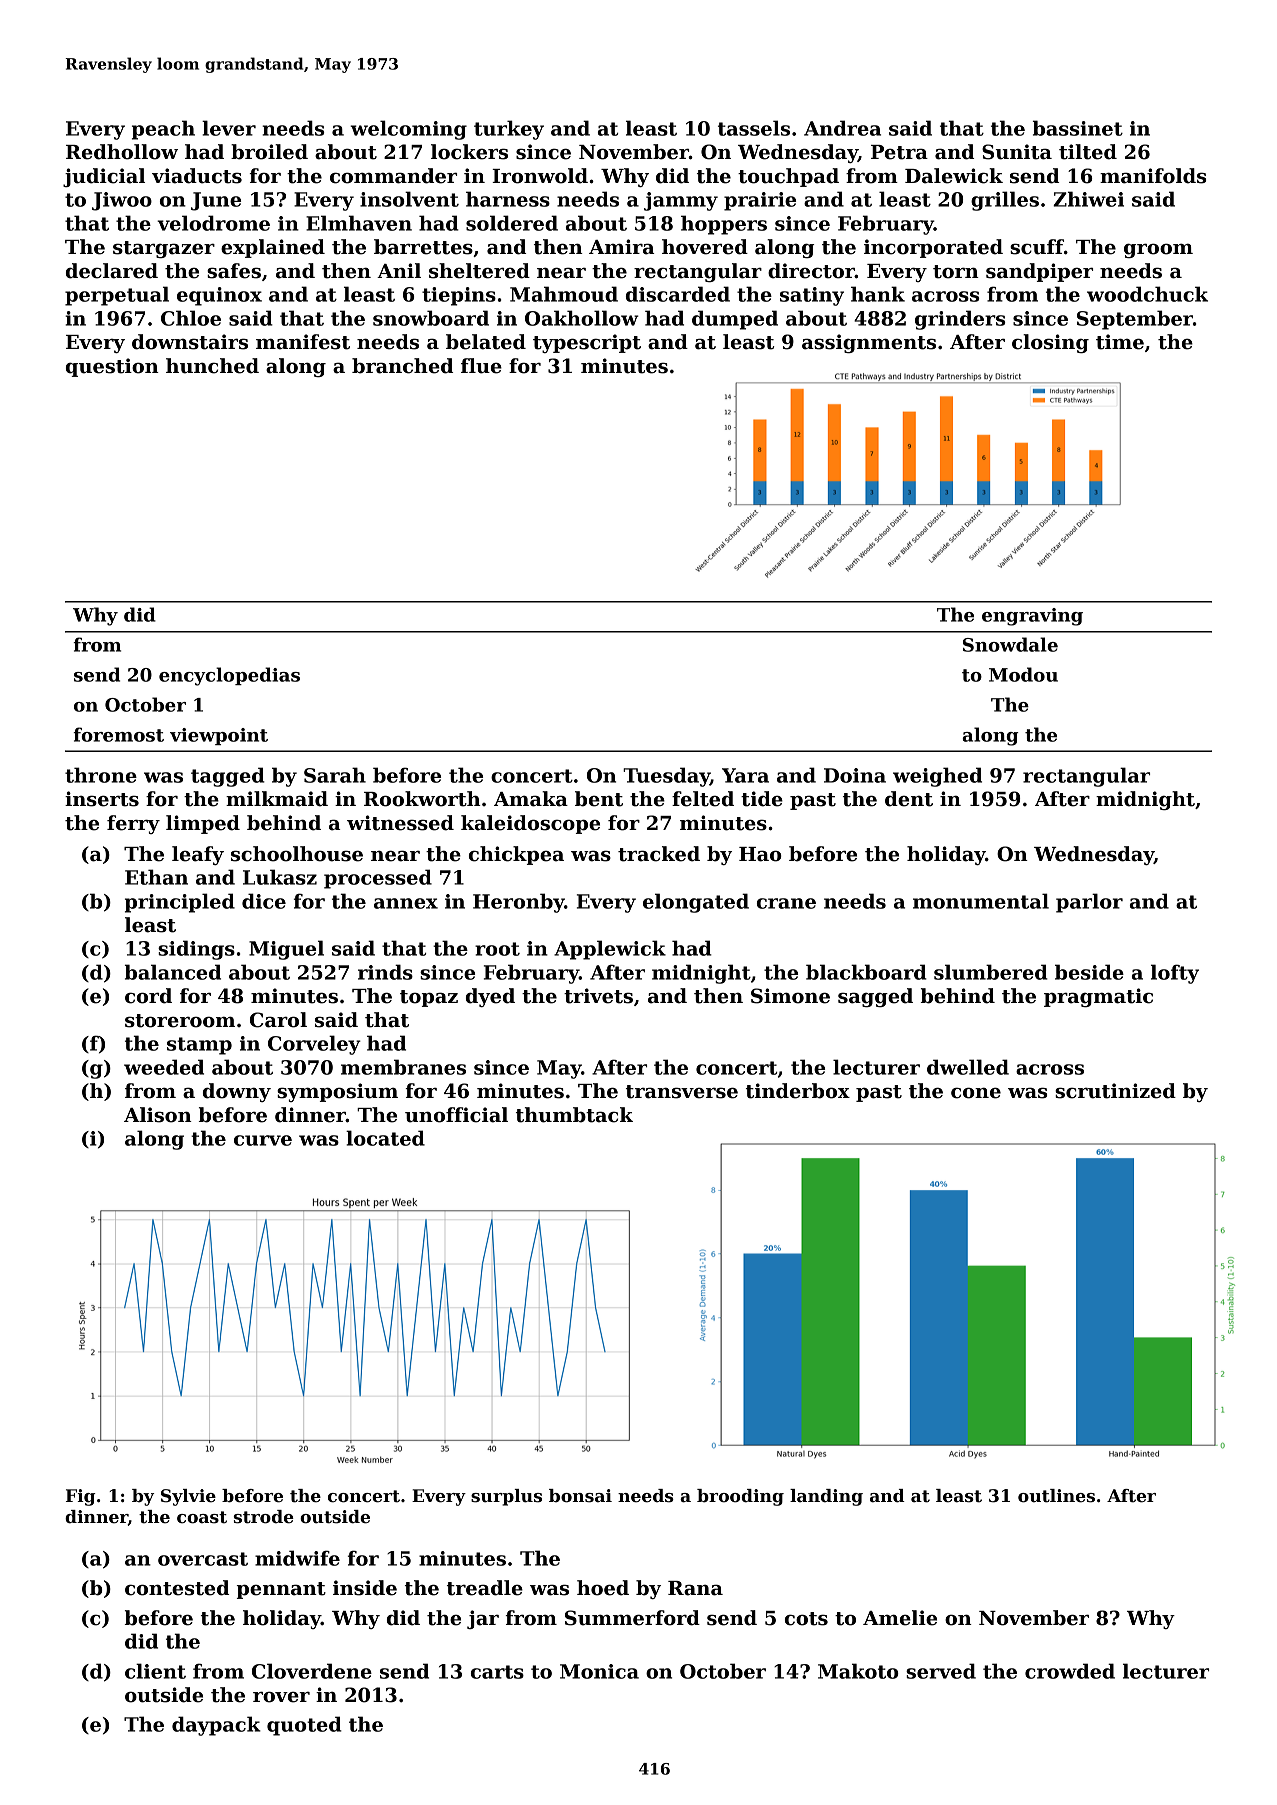 This screenshot has width=1277, height=1805. Describe the element at coordinates (456, 1115) in the screenshot. I see `unofficial` at that location.
